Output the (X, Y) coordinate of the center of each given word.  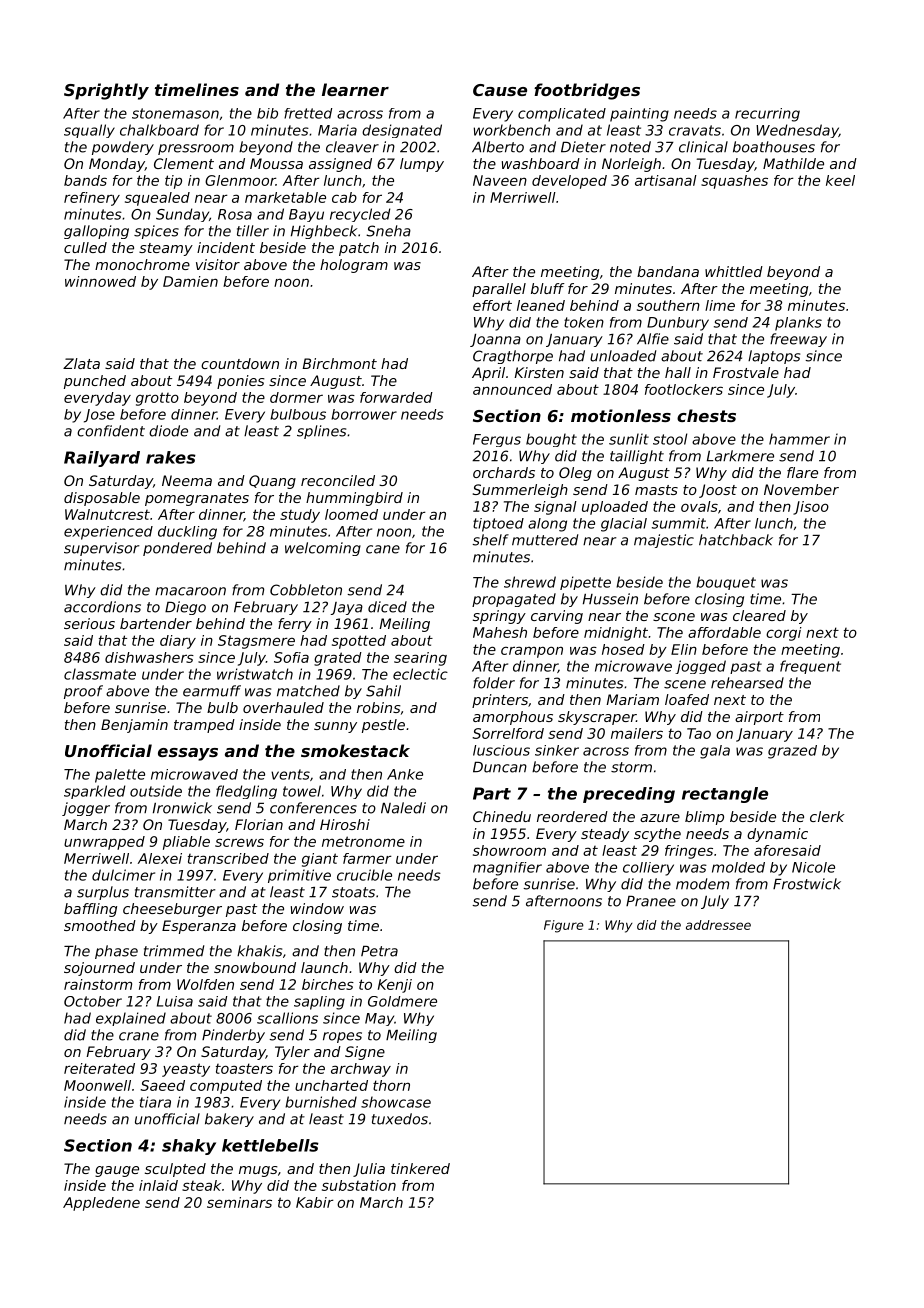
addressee (718, 925)
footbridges (587, 91)
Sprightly (106, 91)
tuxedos (400, 1119)
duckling (187, 533)
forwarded (396, 397)
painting (639, 115)
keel (840, 180)
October (93, 1001)
